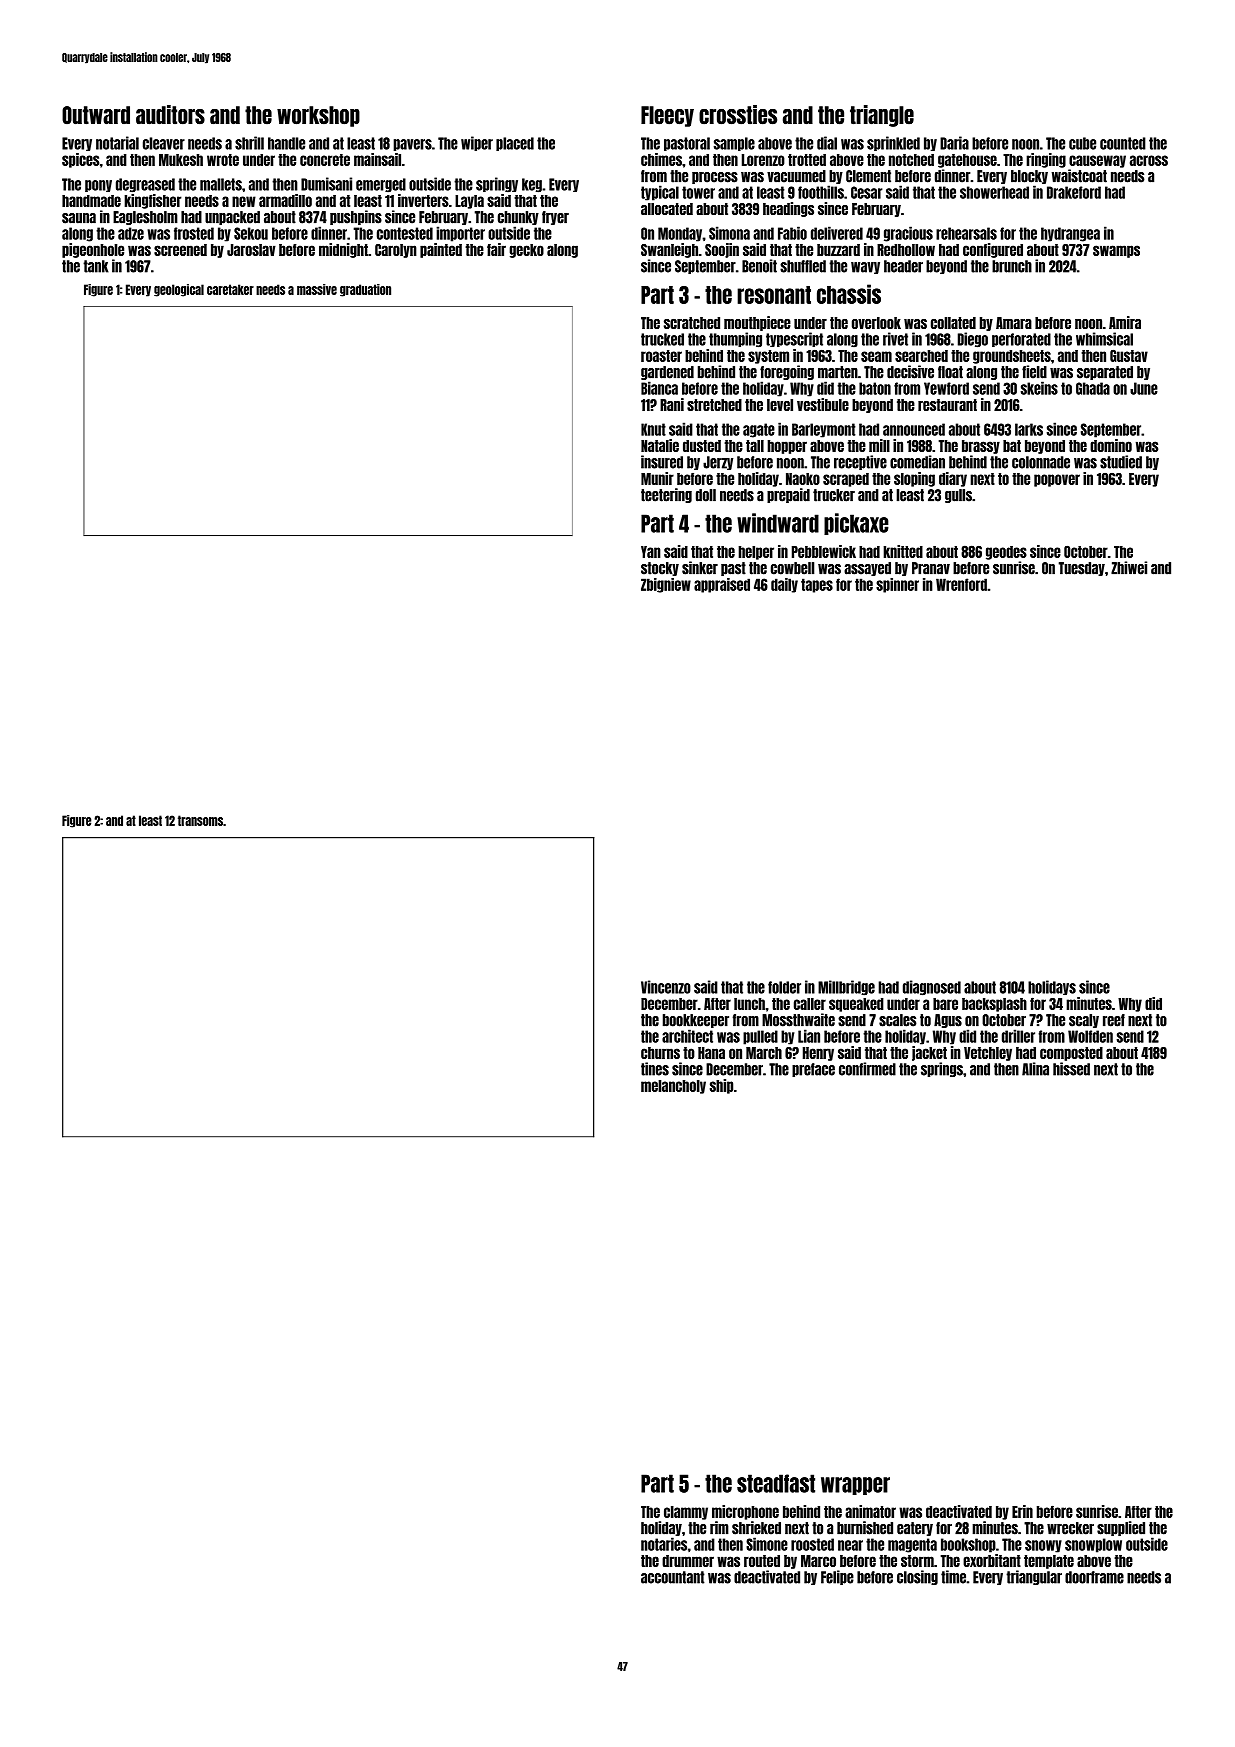  What do you see at coordinates (882, 116) in the screenshot?
I see `triangle` at bounding box center [882, 116].
